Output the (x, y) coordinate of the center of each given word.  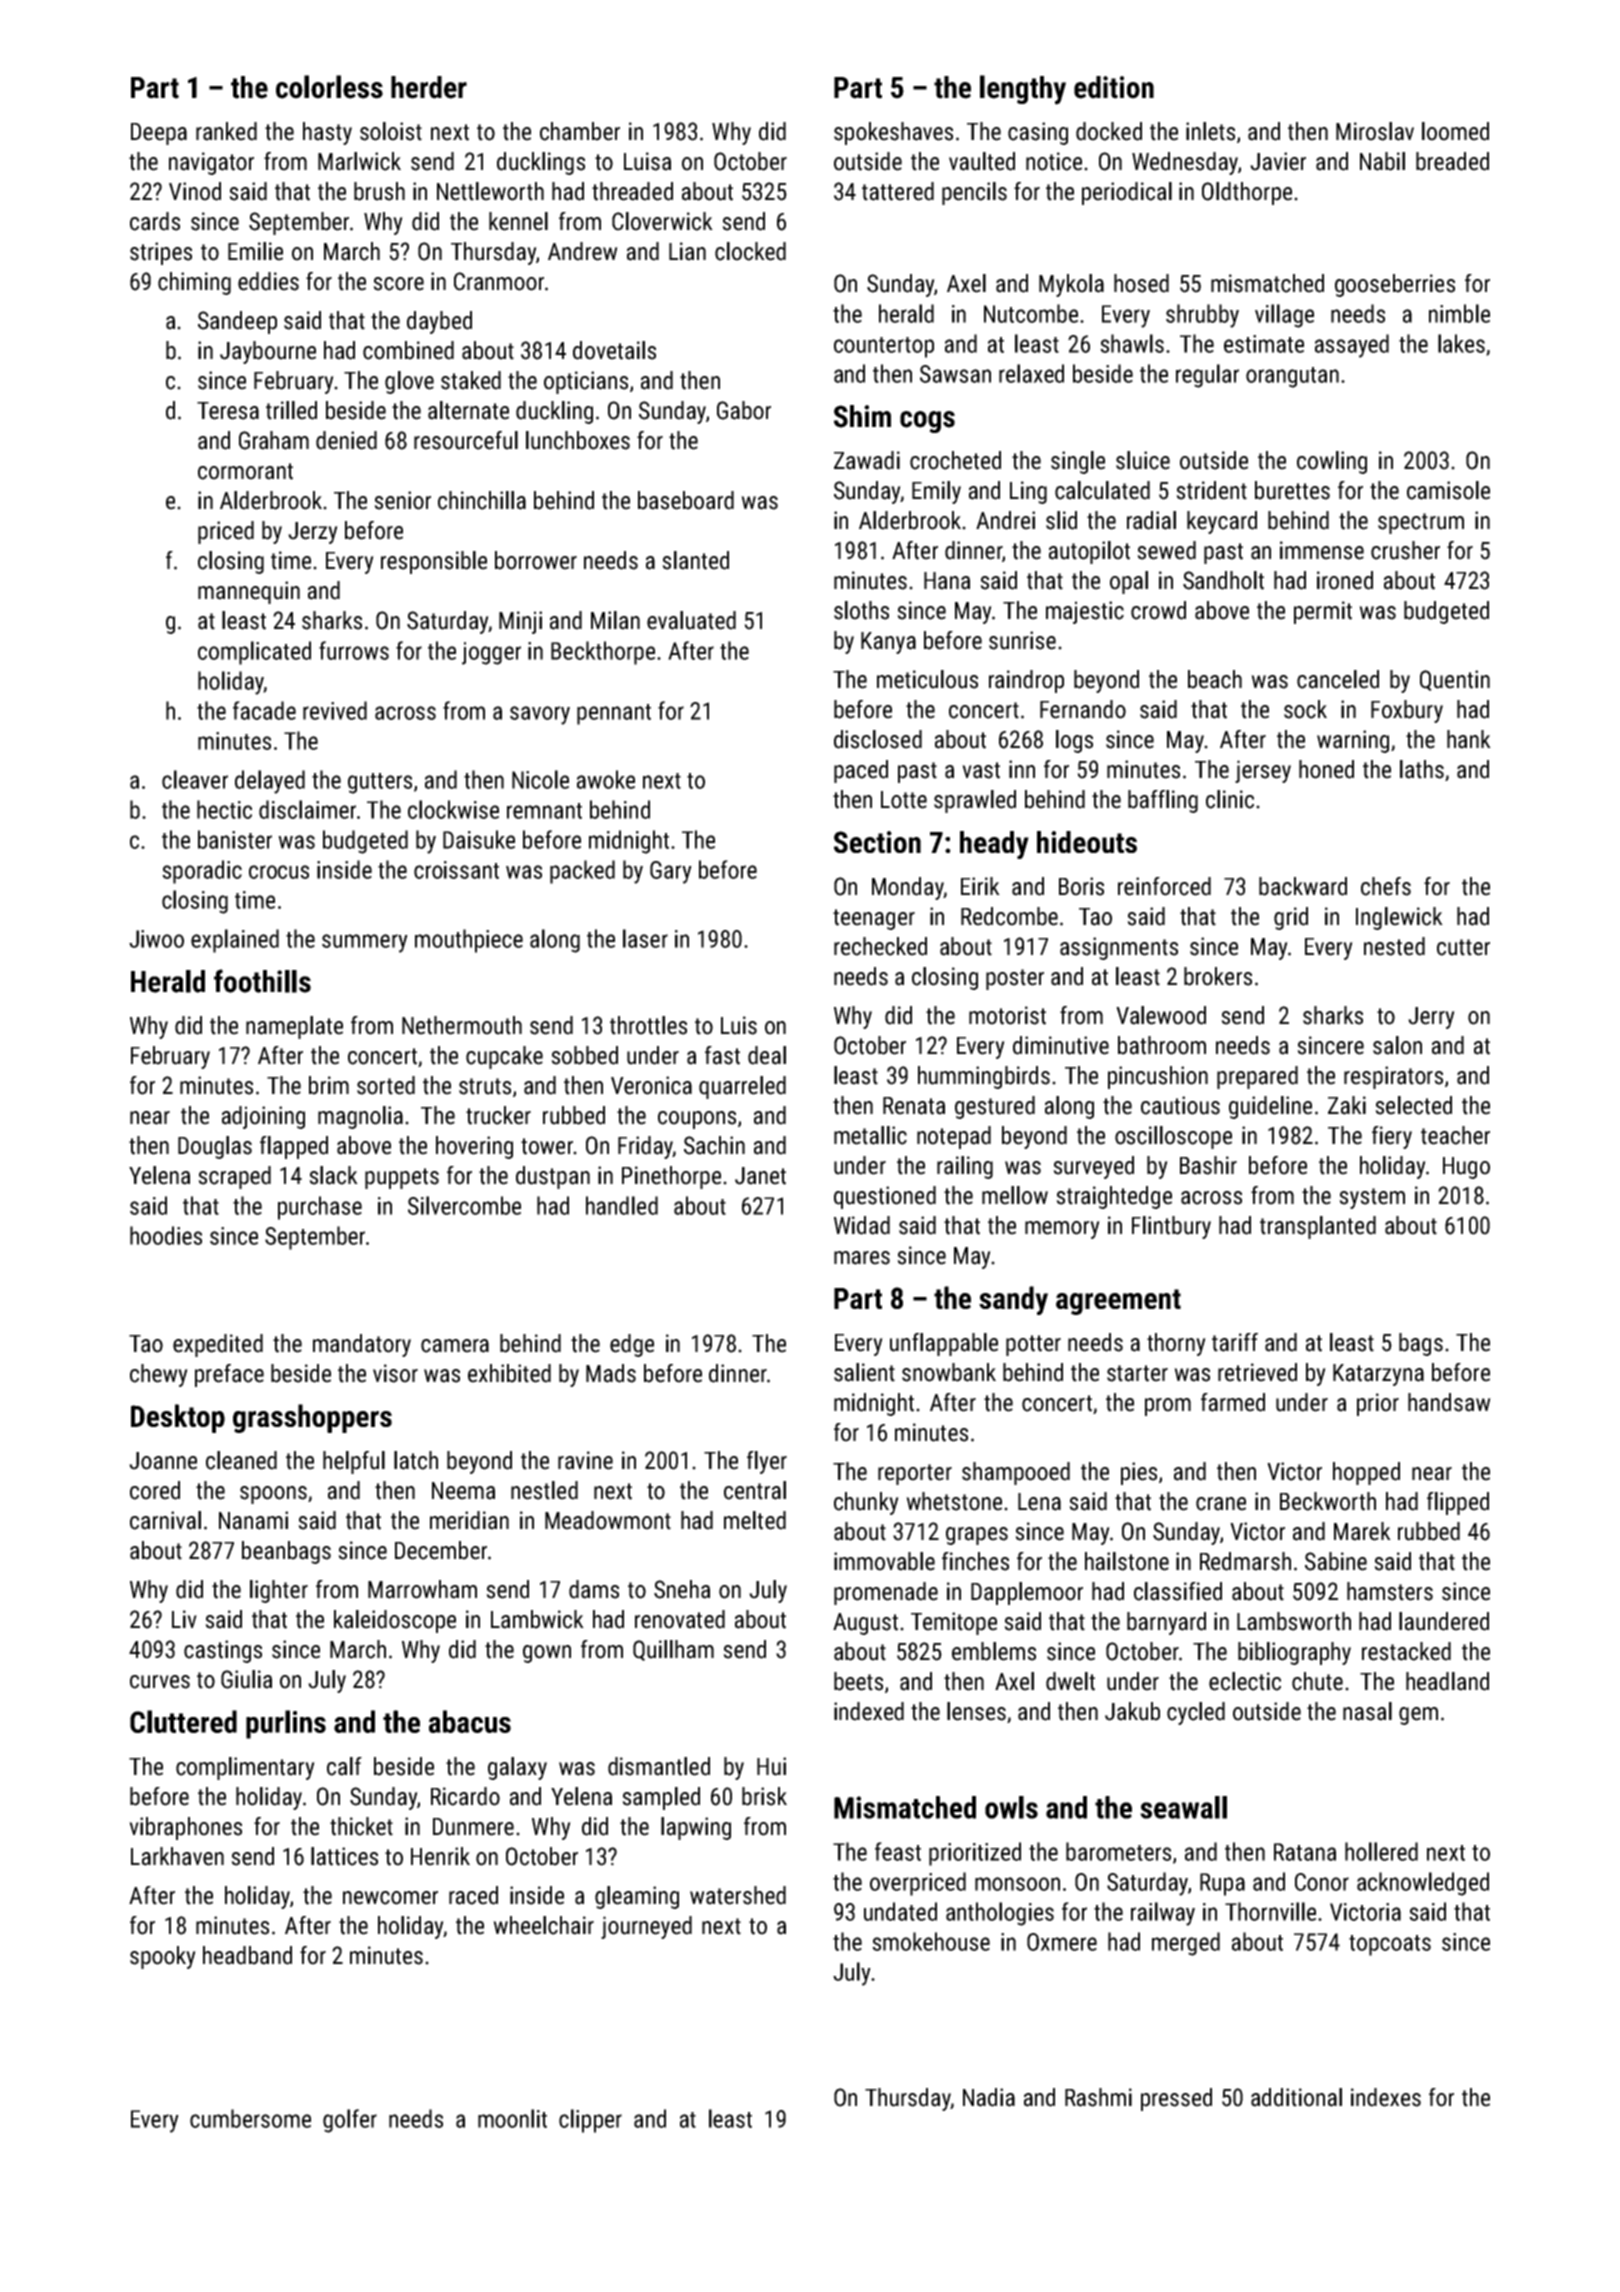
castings (223, 1651)
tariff (1235, 1342)
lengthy (1023, 90)
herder (429, 87)
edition (1114, 87)
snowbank (949, 1372)
